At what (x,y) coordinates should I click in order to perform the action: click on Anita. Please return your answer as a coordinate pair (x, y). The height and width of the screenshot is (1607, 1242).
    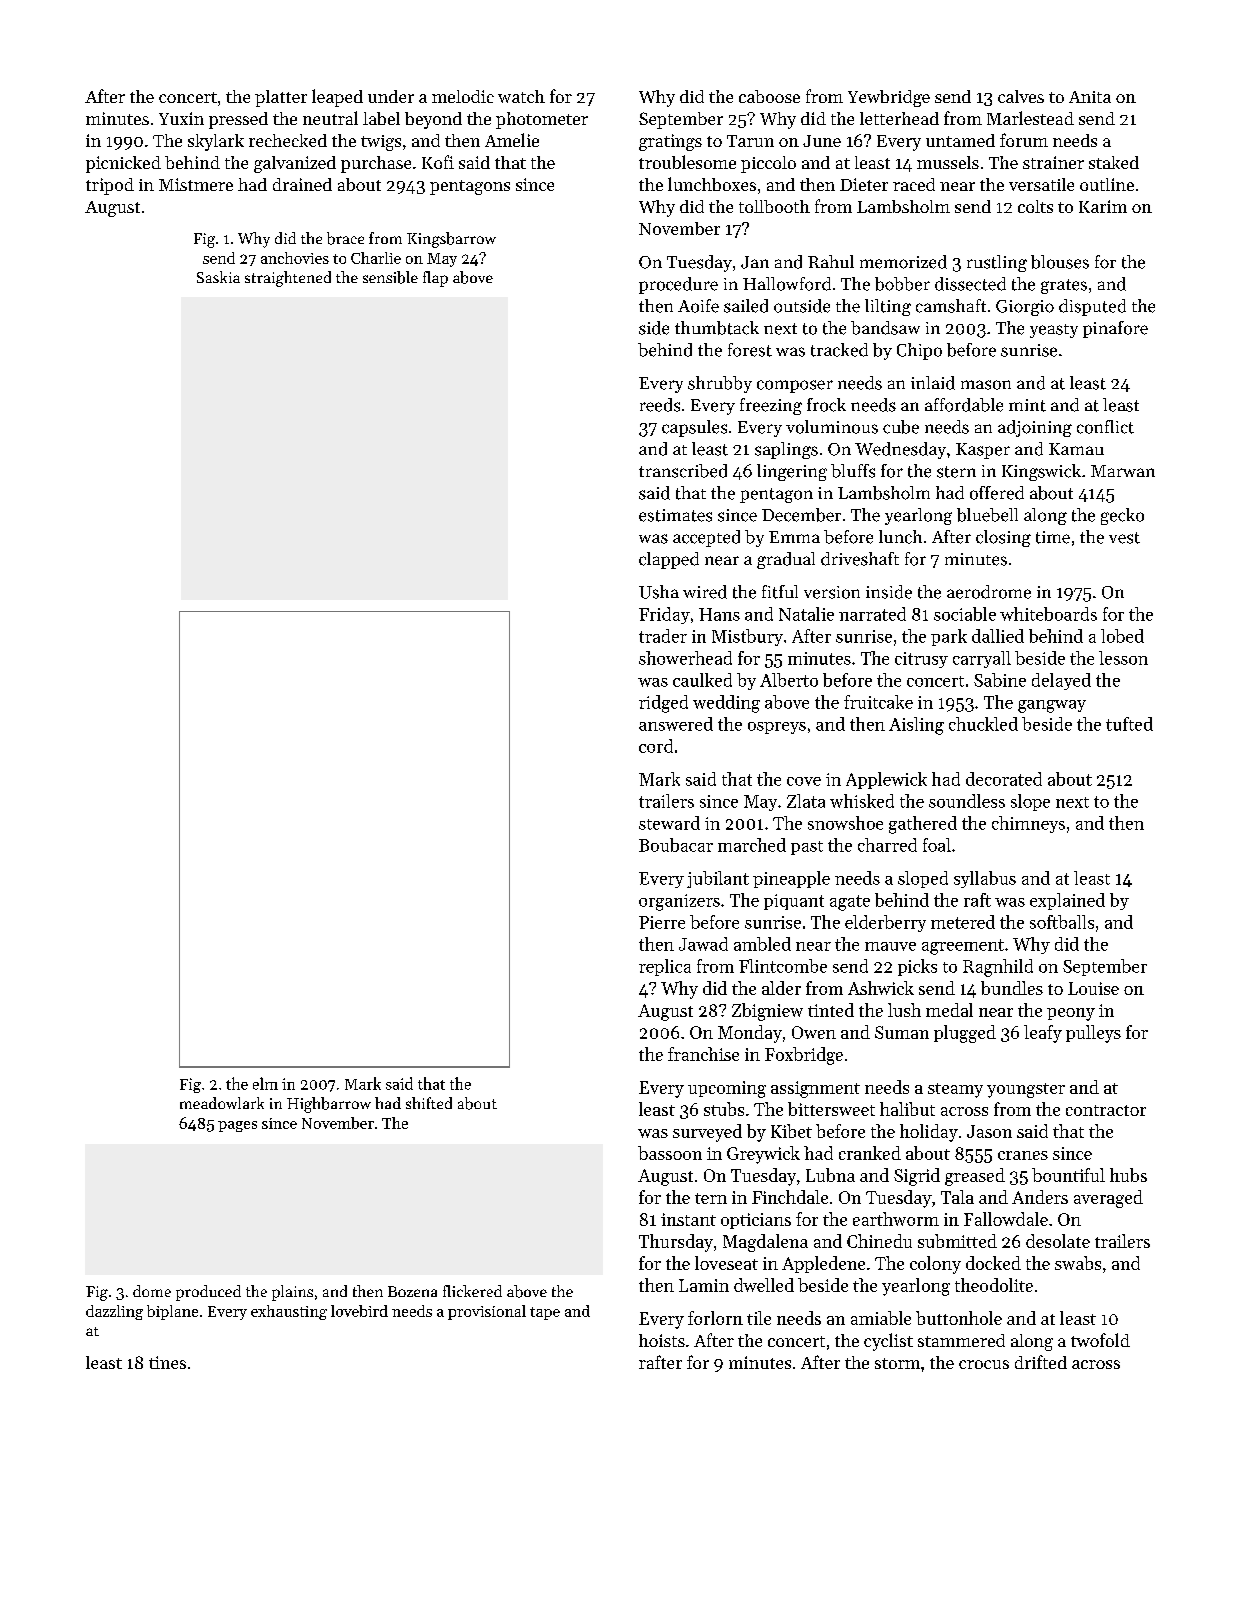
    Looking at the image, I should click on (1090, 97).
